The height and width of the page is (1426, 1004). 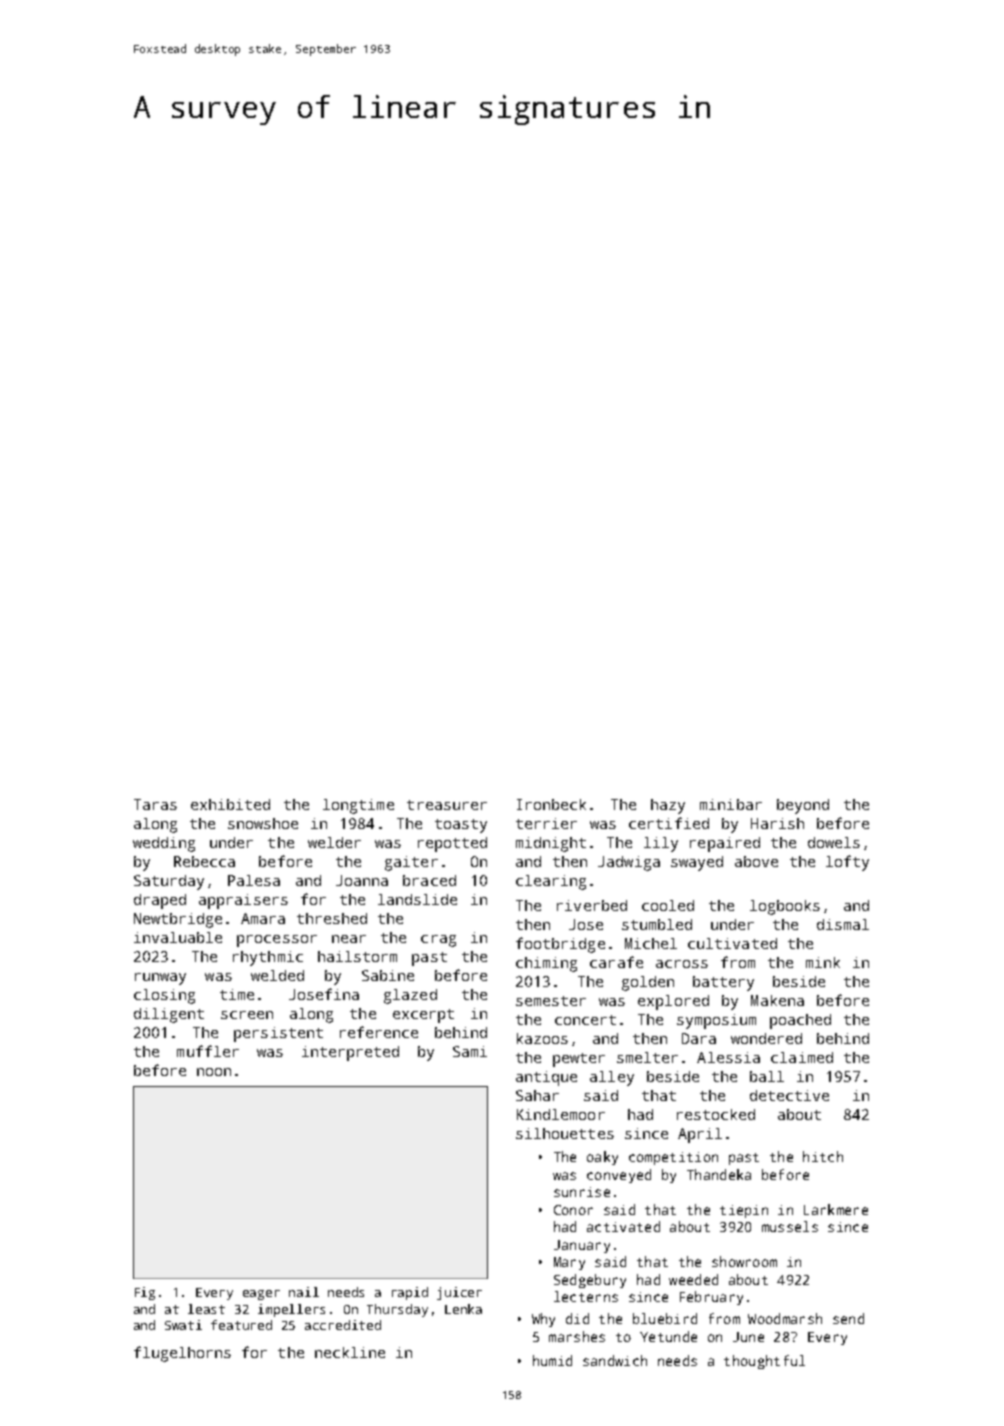 I want to click on flugelhorns, so click(x=182, y=1354).
